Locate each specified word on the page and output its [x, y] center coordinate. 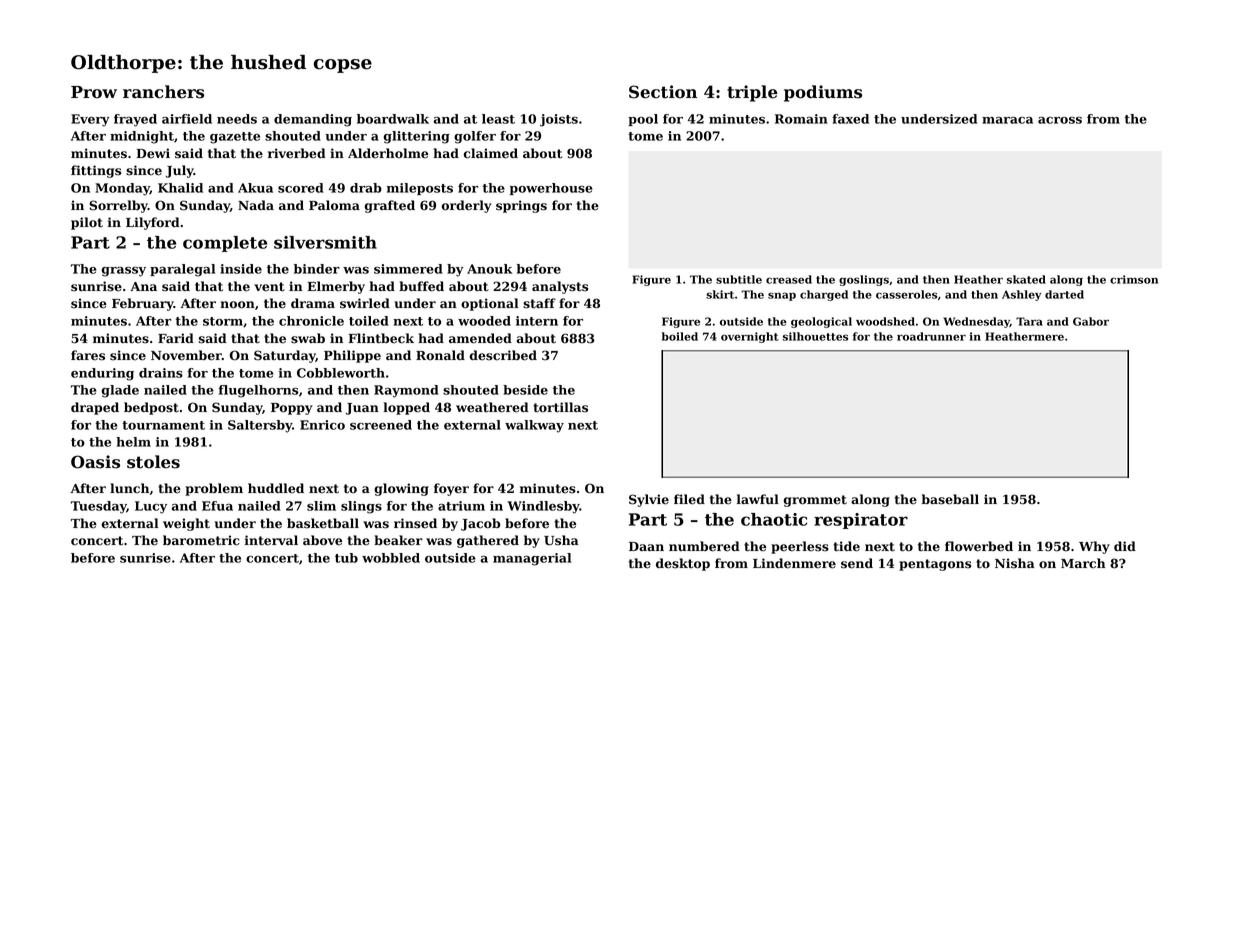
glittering [416, 137]
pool [643, 120]
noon [237, 305]
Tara [1029, 321]
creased [789, 279]
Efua [217, 506]
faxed [850, 119]
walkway [534, 426]
